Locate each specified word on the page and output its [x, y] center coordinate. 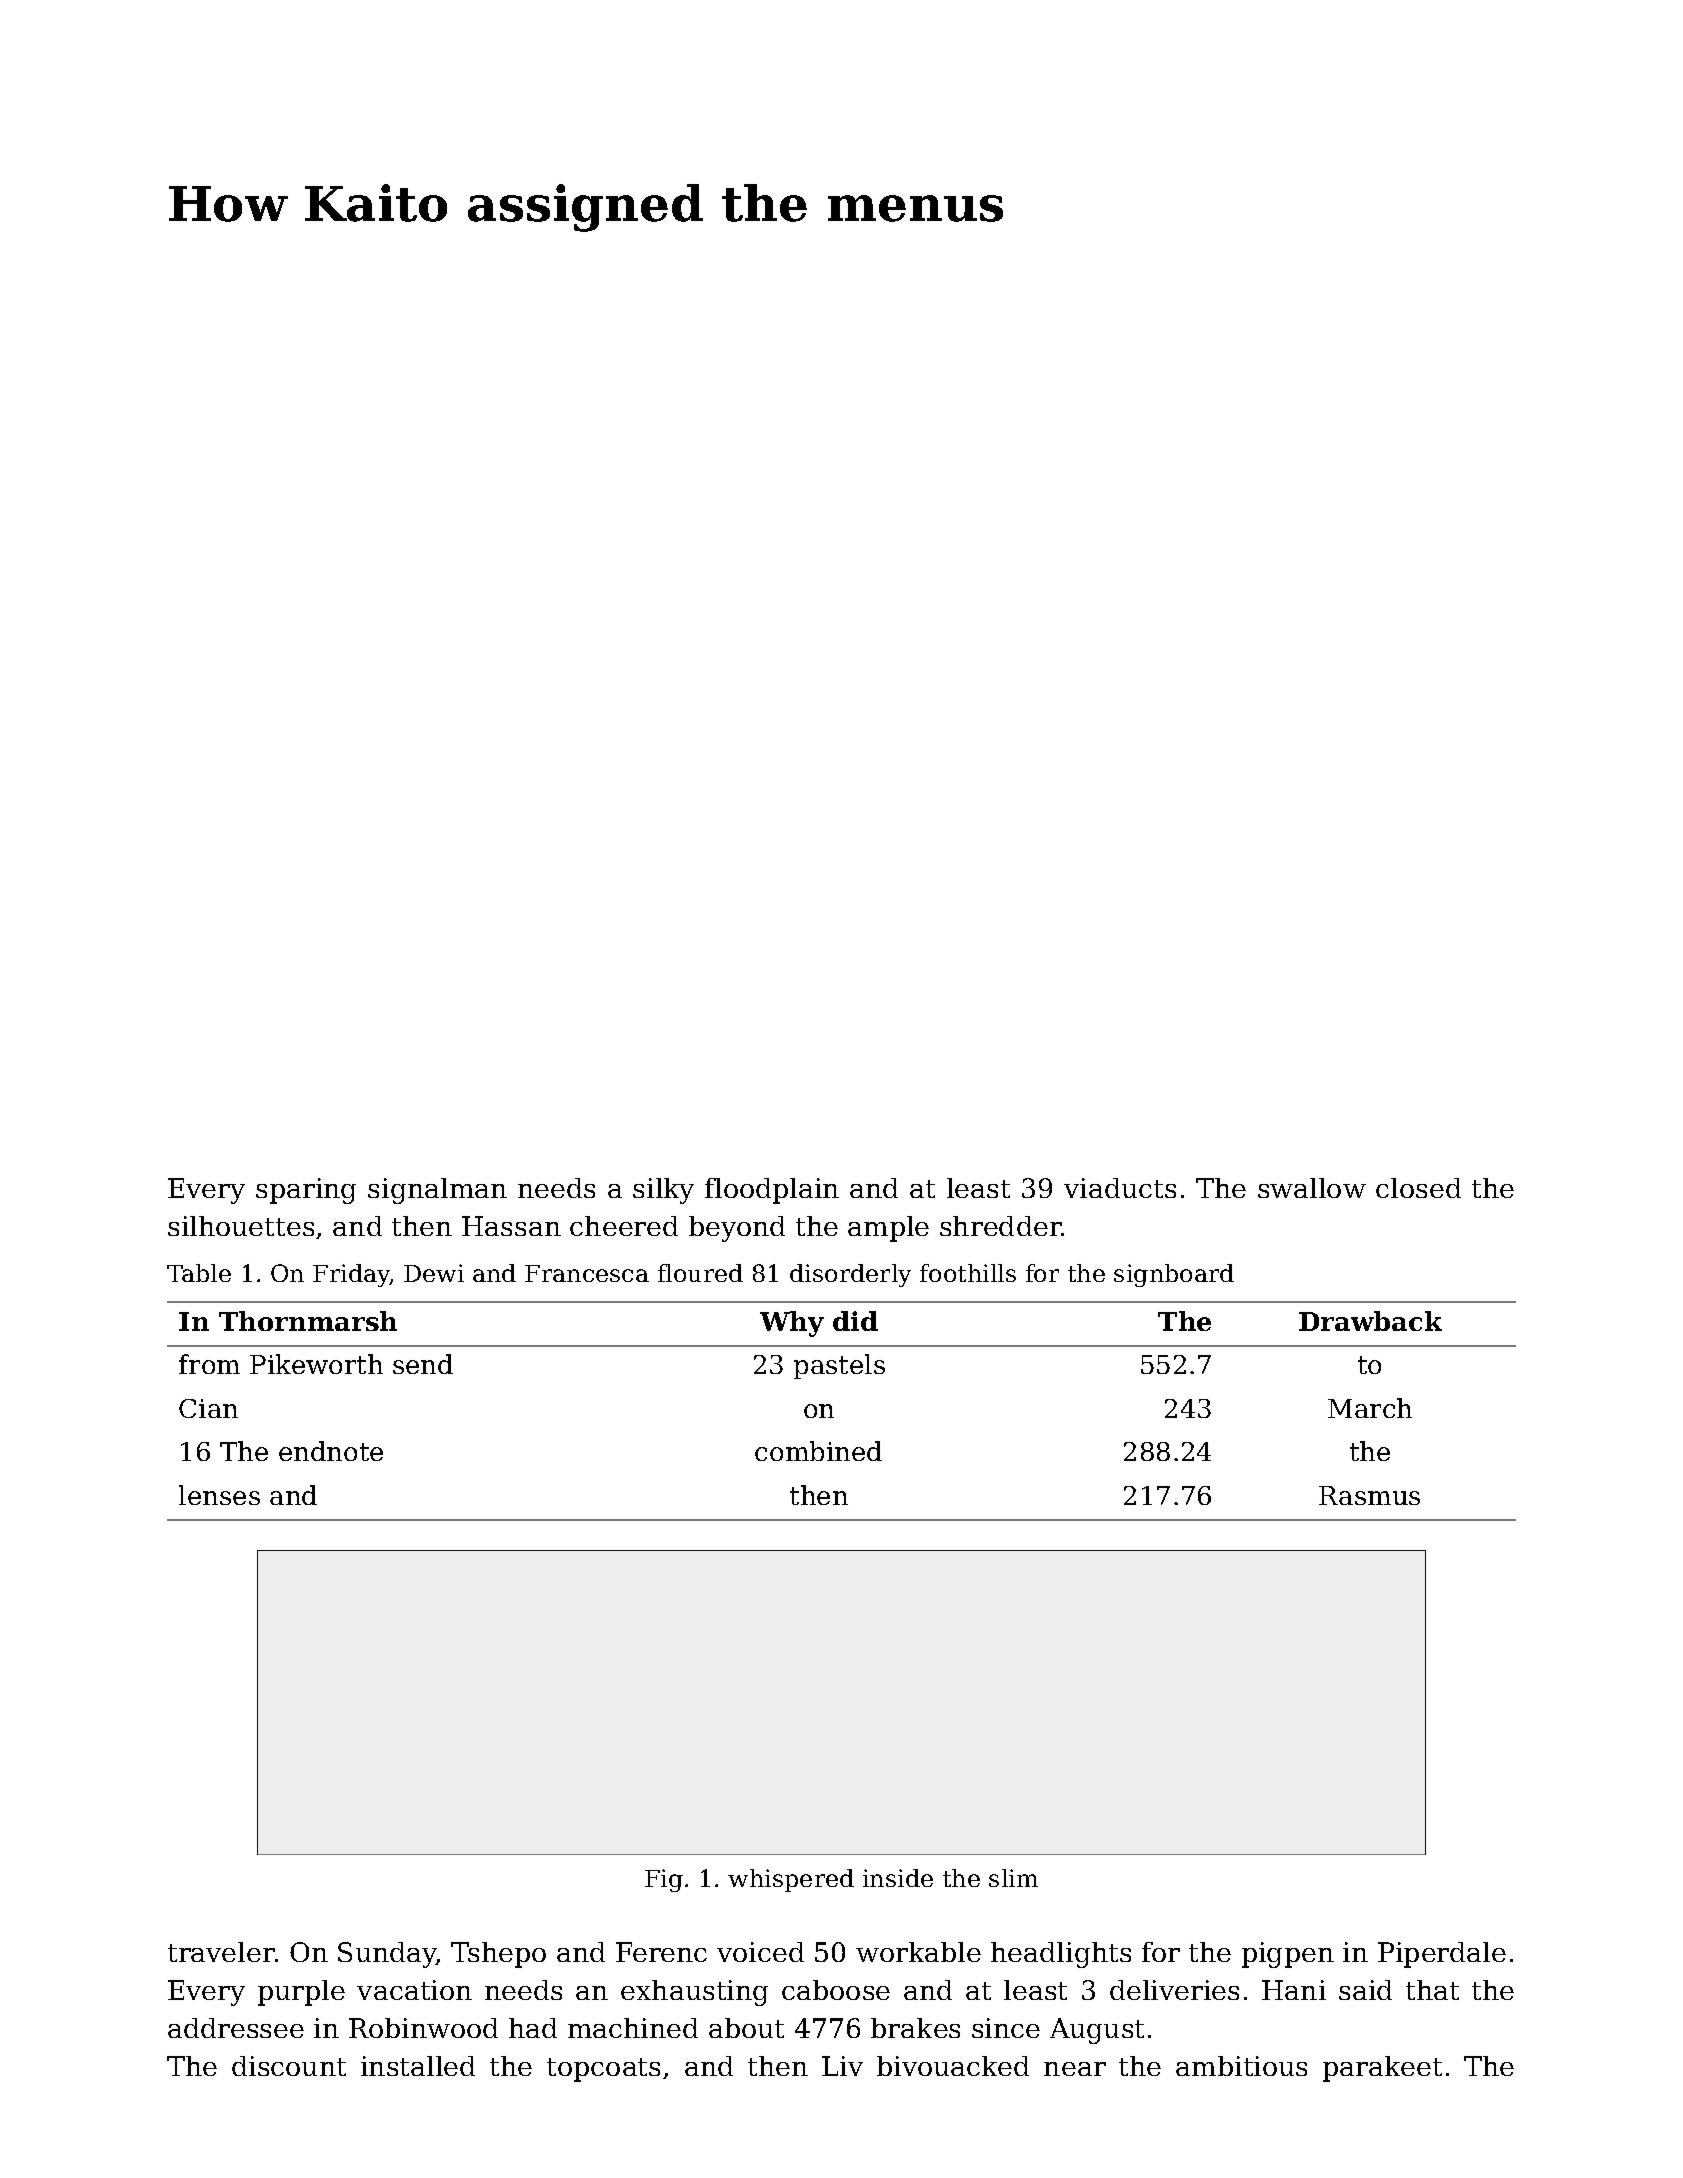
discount [289, 2066]
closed [1418, 1188]
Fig [664, 1880]
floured [700, 1273]
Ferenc [661, 1952]
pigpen [1288, 1955]
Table [199, 1273]
